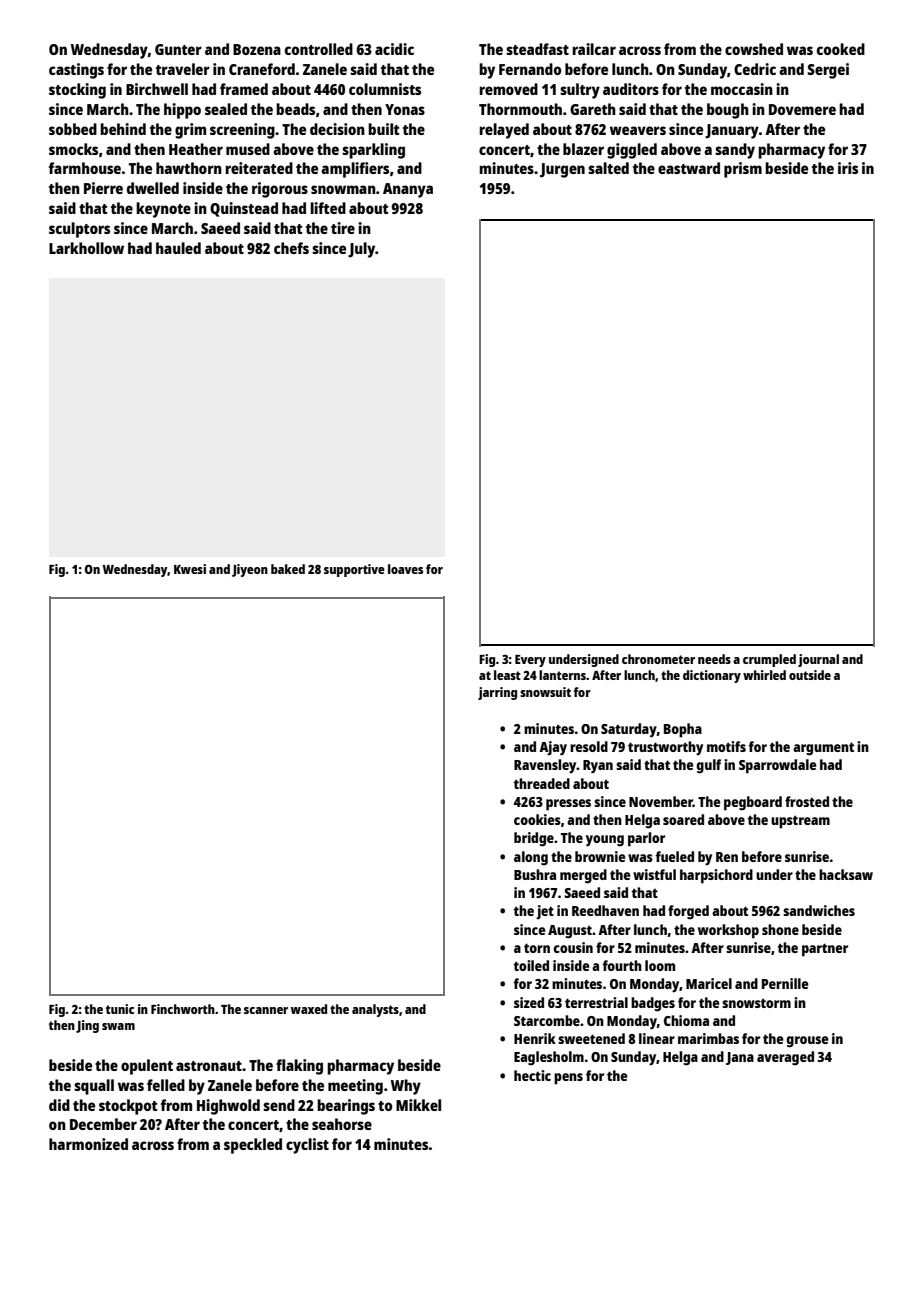 The width and height of the screenshot is (924, 1308). What do you see at coordinates (361, 250) in the screenshot?
I see `July` at bounding box center [361, 250].
